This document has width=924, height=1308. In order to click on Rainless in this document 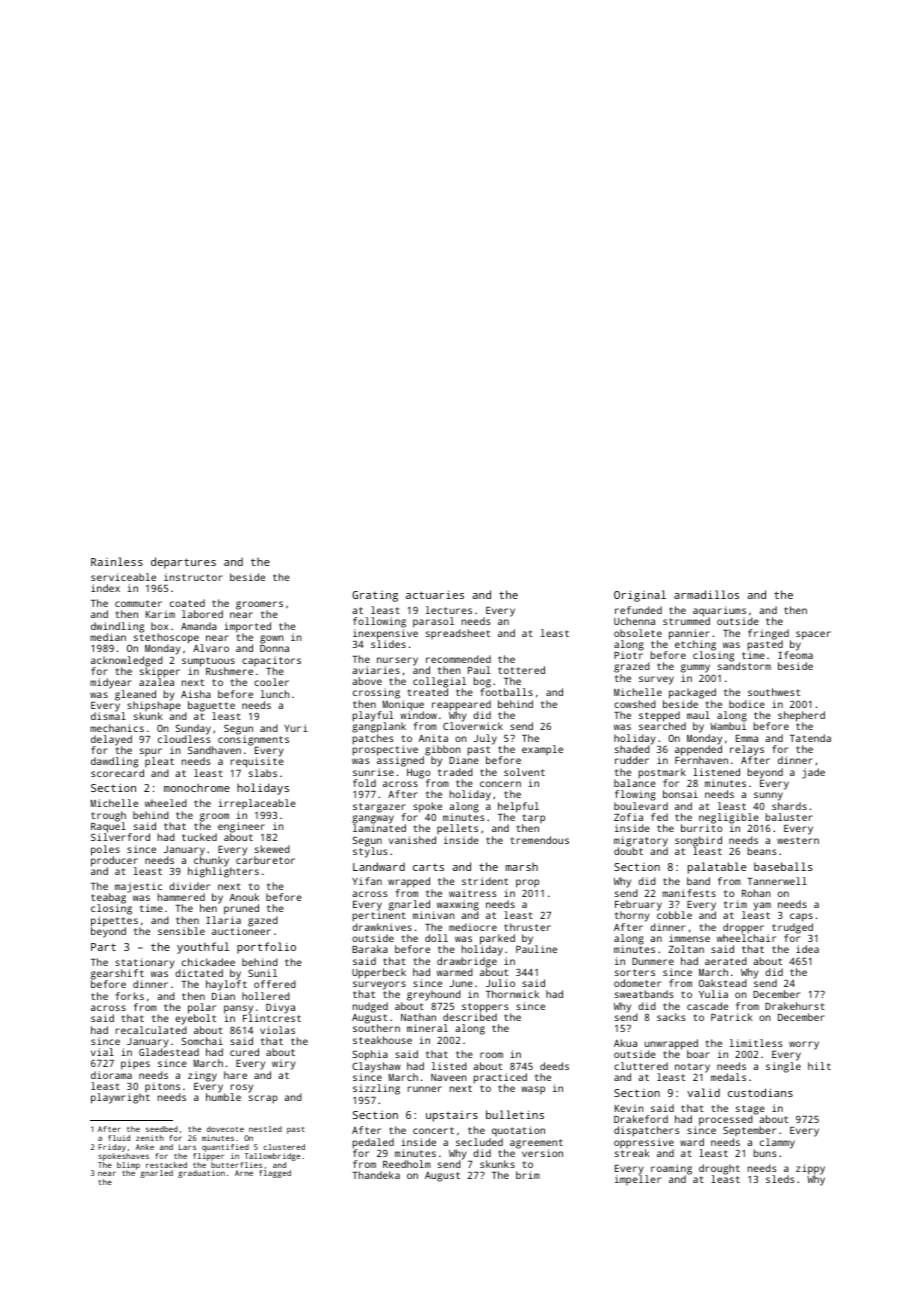, I will do `click(117, 561)`.
